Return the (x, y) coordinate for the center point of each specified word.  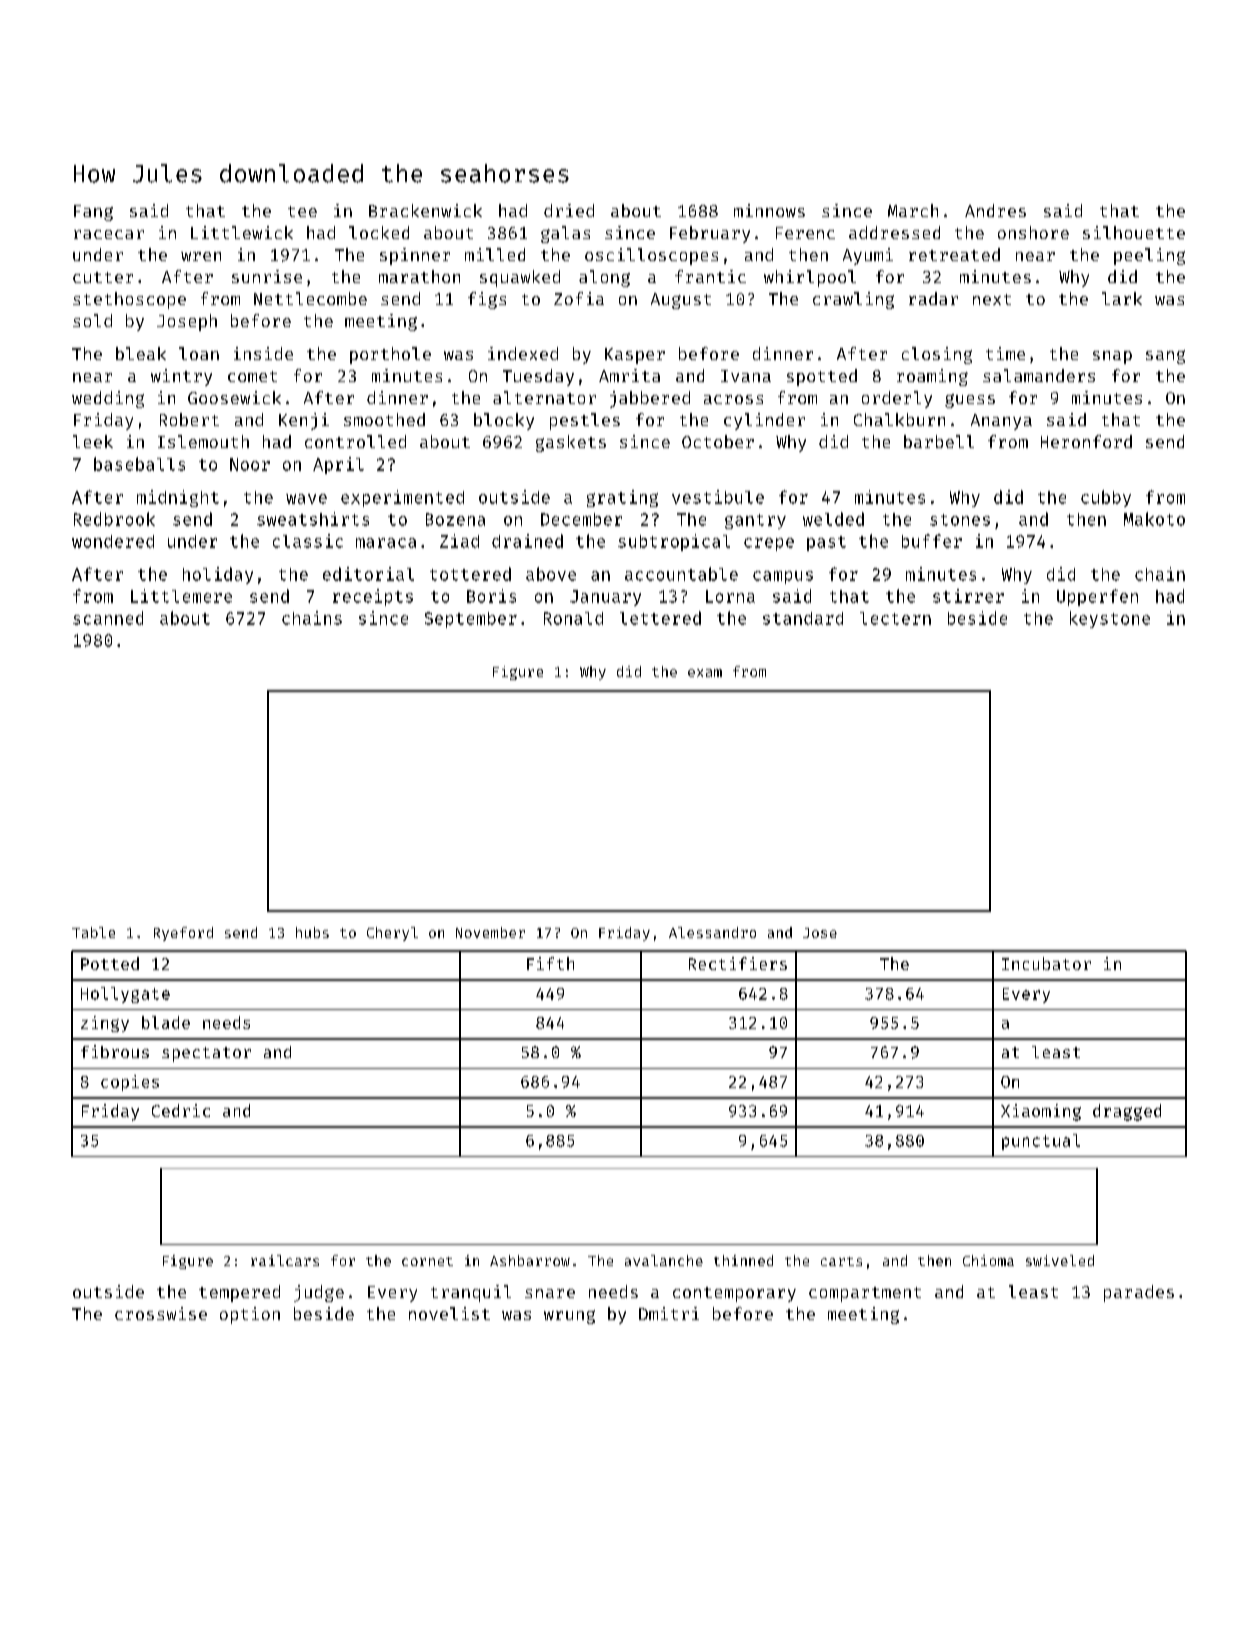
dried (569, 210)
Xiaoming (1041, 1112)
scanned (108, 618)
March (913, 210)
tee (302, 211)
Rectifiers (738, 963)
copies (130, 1083)
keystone (1110, 619)
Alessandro (712, 932)
